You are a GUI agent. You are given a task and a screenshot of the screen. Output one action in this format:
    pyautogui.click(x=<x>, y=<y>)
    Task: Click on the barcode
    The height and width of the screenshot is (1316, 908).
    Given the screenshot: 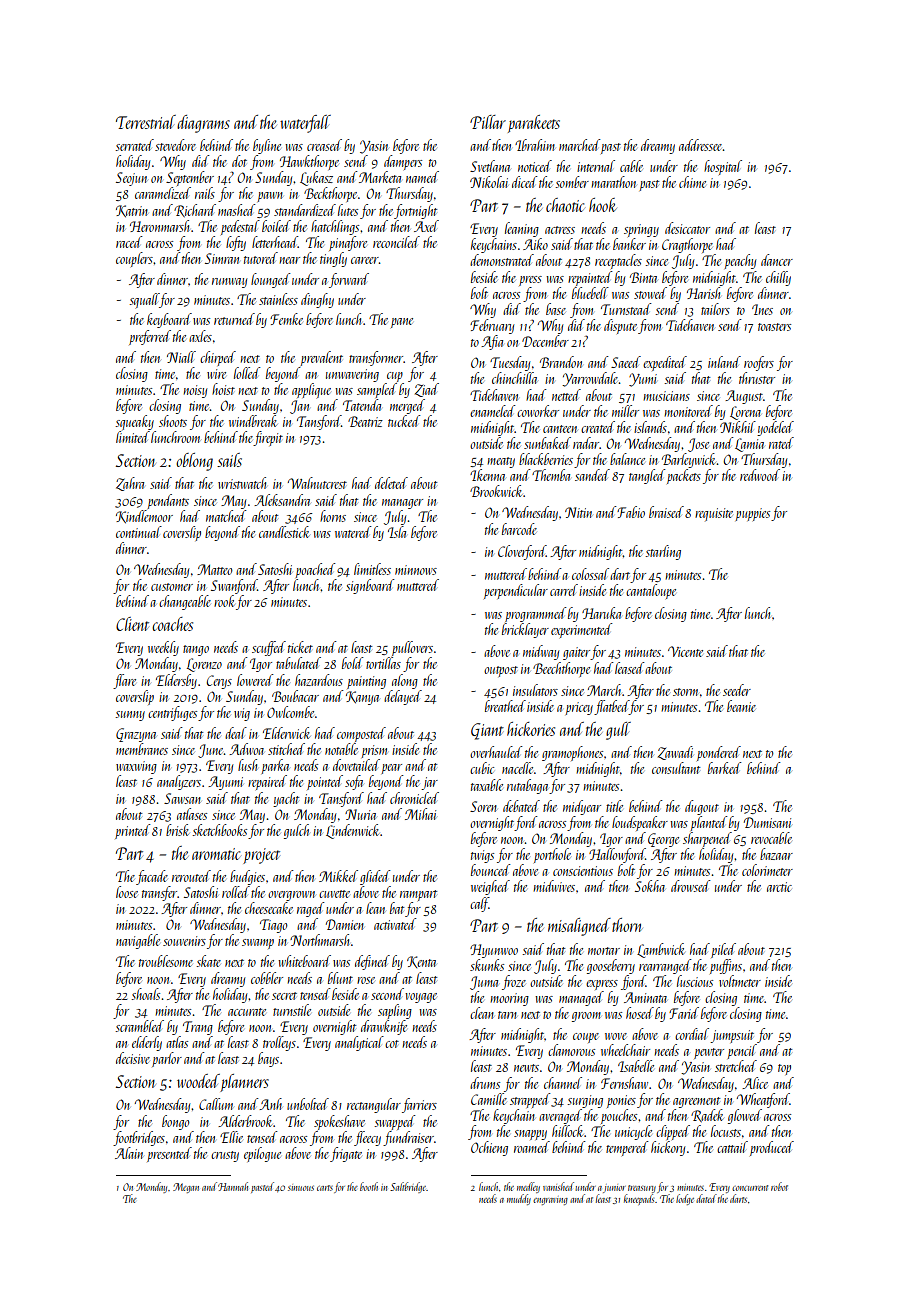 What is the action you would take?
    pyautogui.click(x=519, y=529)
